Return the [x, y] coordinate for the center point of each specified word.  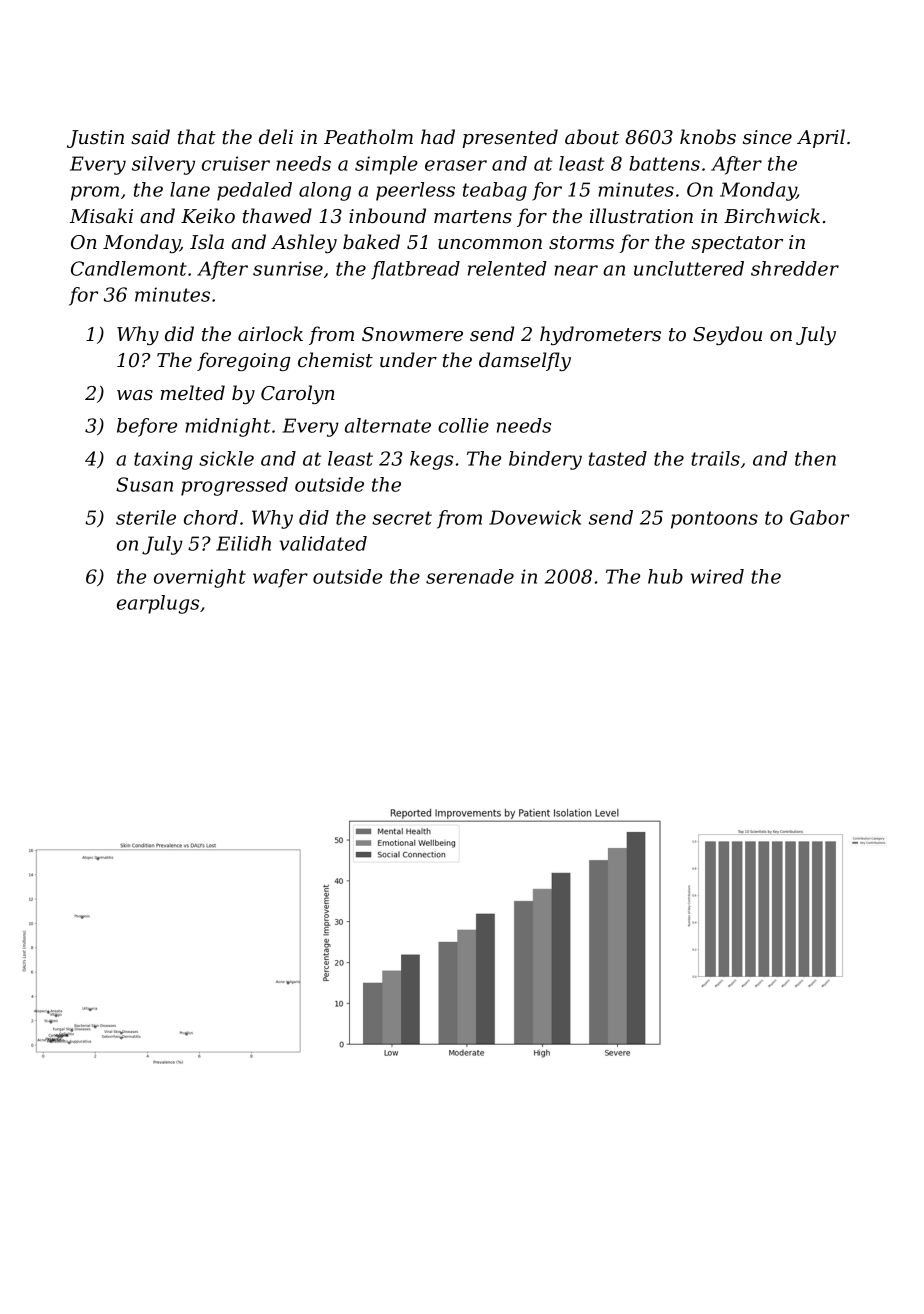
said [150, 137]
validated [323, 543]
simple [386, 165]
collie [463, 425]
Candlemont [129, 268]
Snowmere [412, 334]
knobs [708, 137]
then [815, 458]
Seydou [727, 335]
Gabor [819, 517]
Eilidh [243, 543]
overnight [200, 578]
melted [192, 393]
